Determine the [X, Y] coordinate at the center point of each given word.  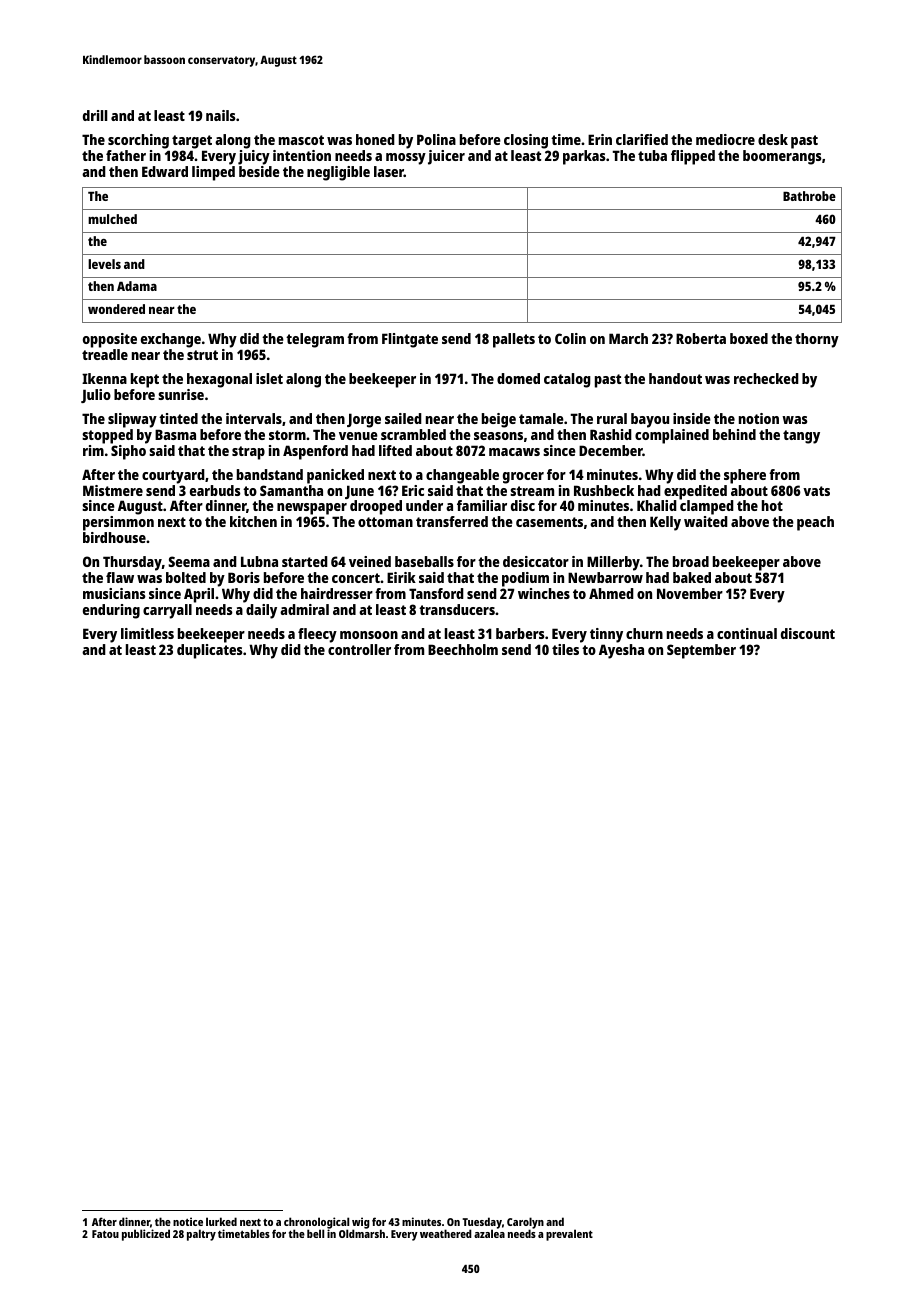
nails [221, 115]
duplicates [210, 651]
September [701, 651]
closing [526, 141]
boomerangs [782, 157]
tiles [565, 649]
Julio [96, 396]
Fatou [105, 1234]
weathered [446, 1233]
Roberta [701, 338]
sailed [403, 418]
